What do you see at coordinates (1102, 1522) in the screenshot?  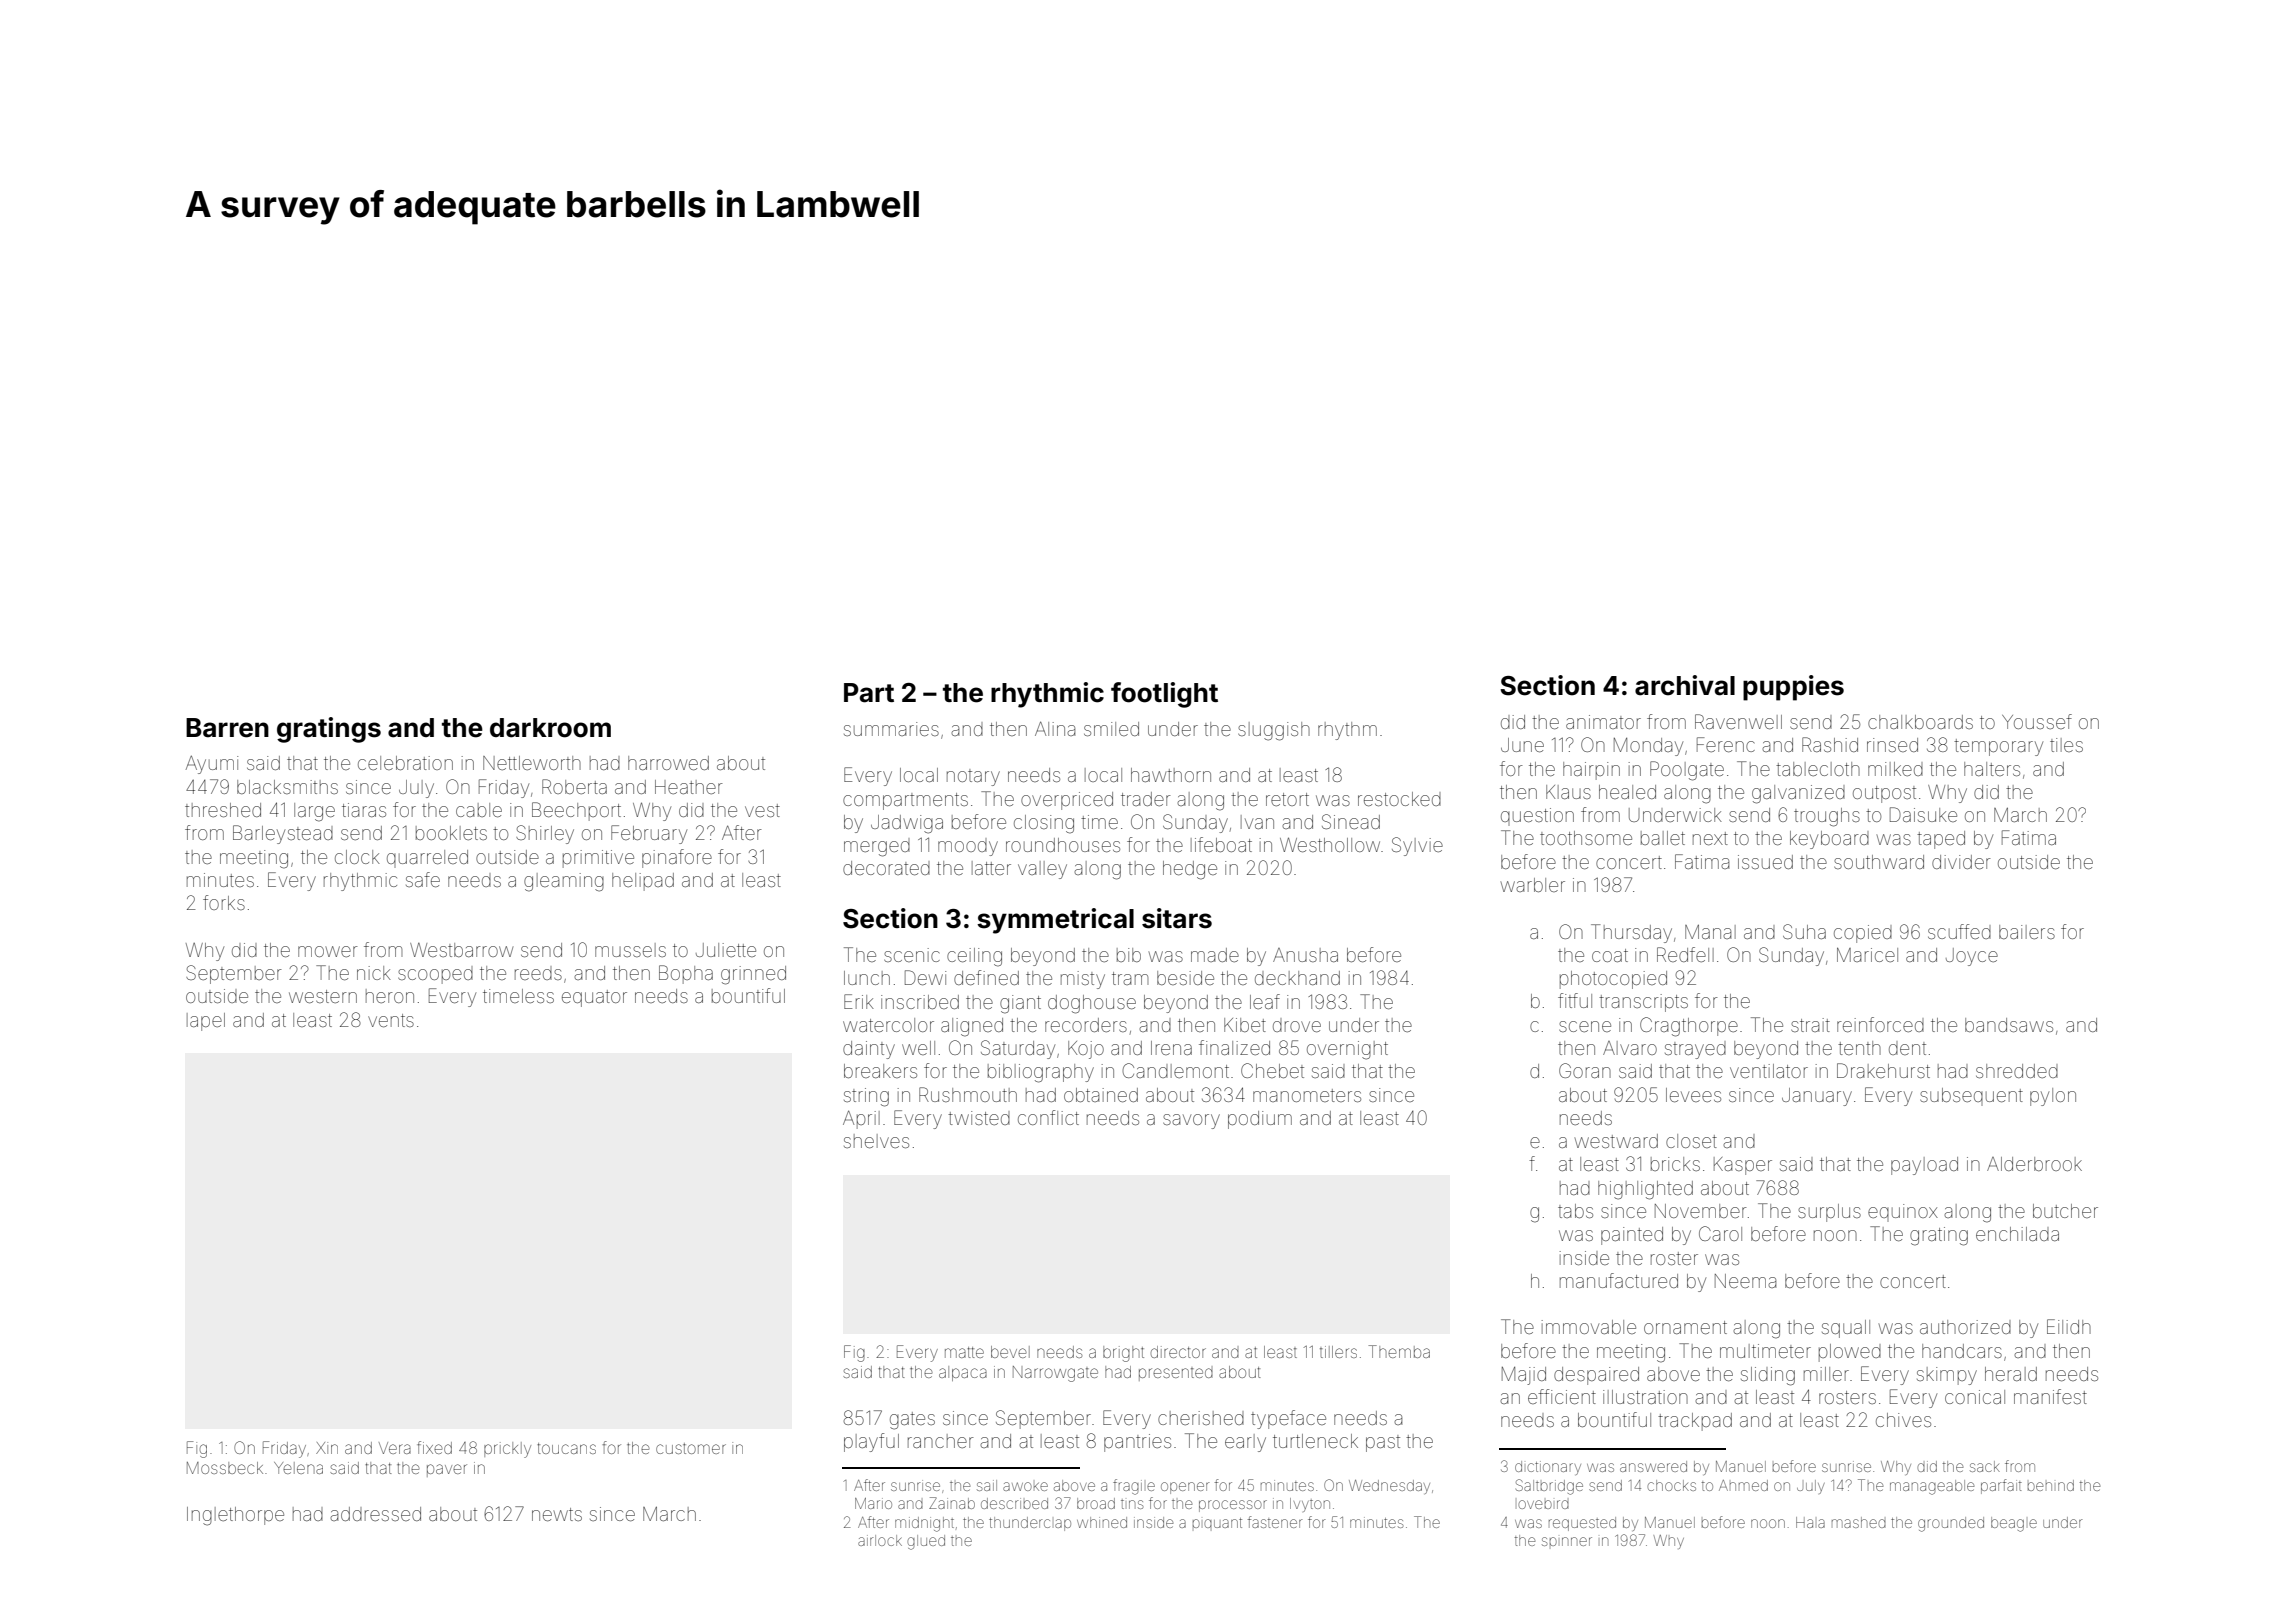 I see `whined` at bounding box center [1102, 1522].
